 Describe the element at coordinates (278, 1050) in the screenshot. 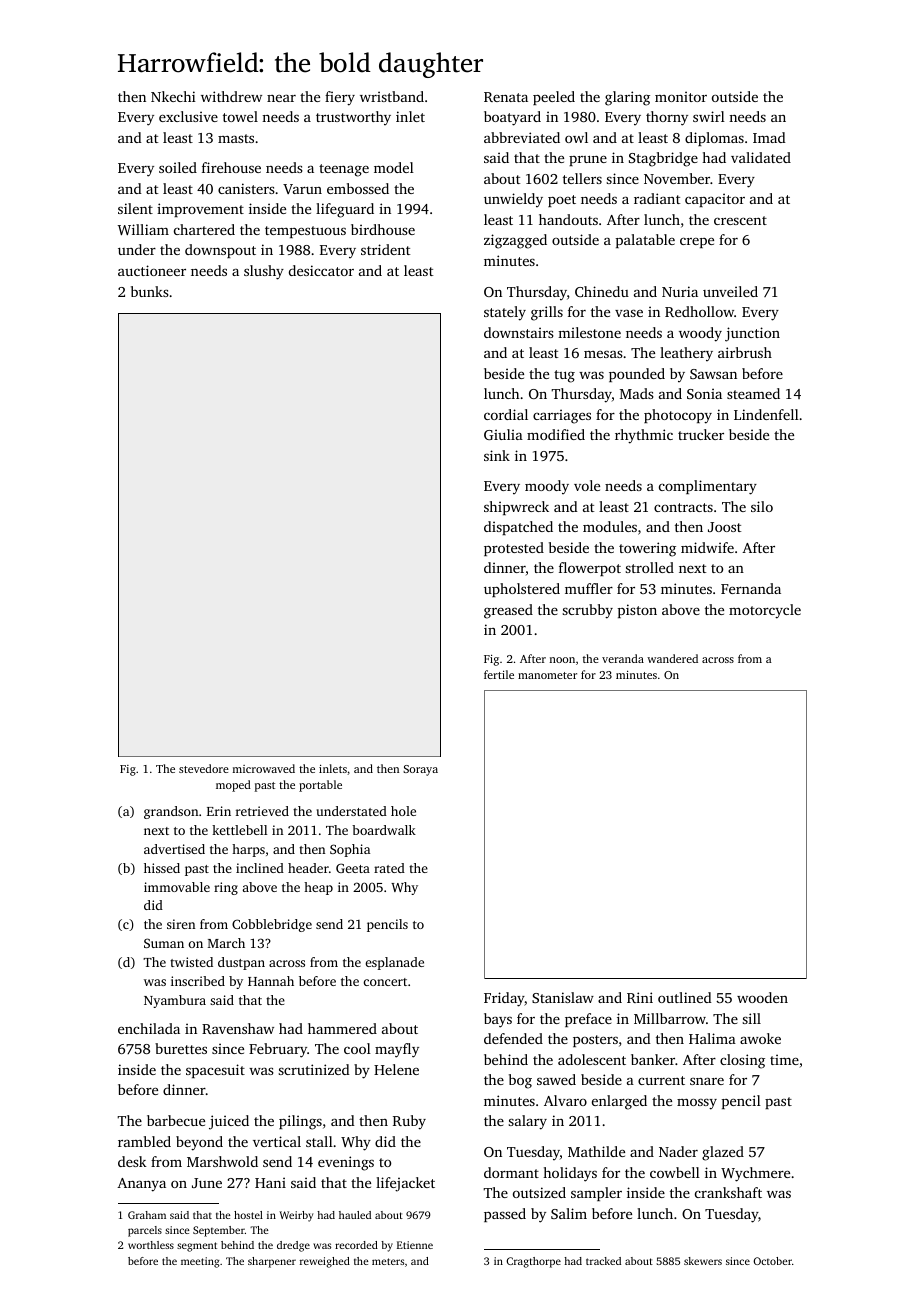

I see `February` at that location.
